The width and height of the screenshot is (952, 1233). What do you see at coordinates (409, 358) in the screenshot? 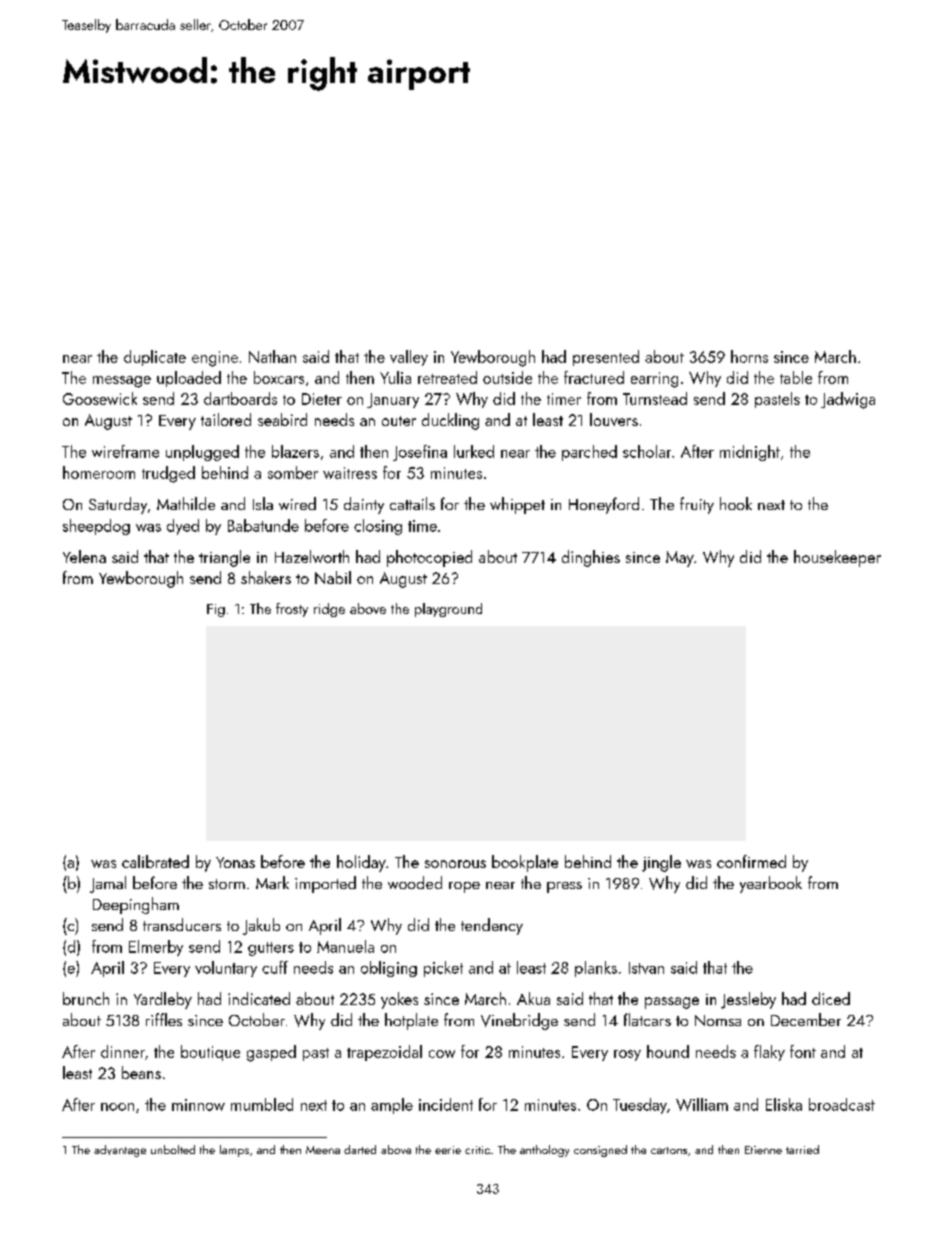
I see `valley` at bounding box center [409, 358].
